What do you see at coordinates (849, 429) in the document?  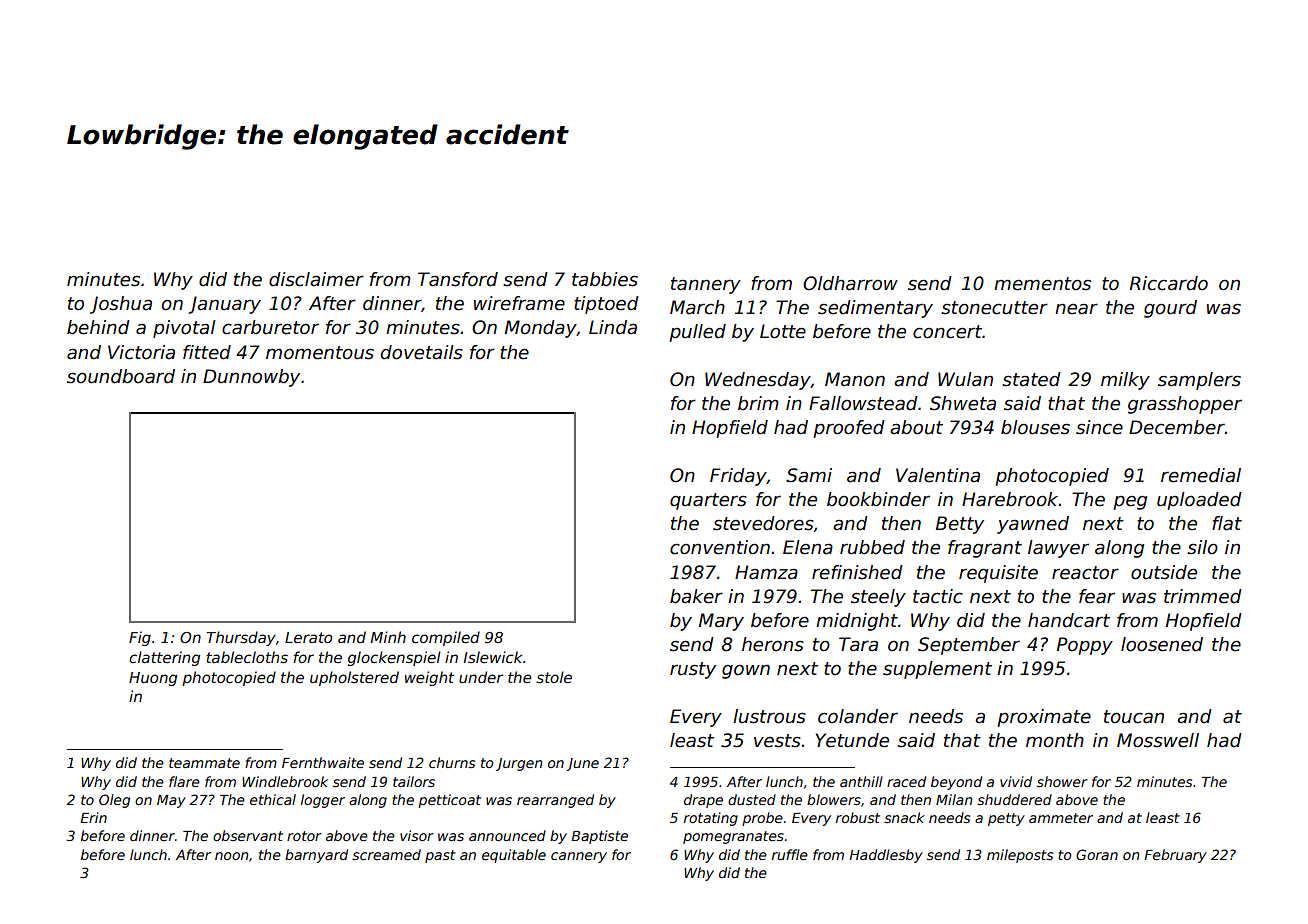 I see `proofed` at bounding box center [849, 429].
